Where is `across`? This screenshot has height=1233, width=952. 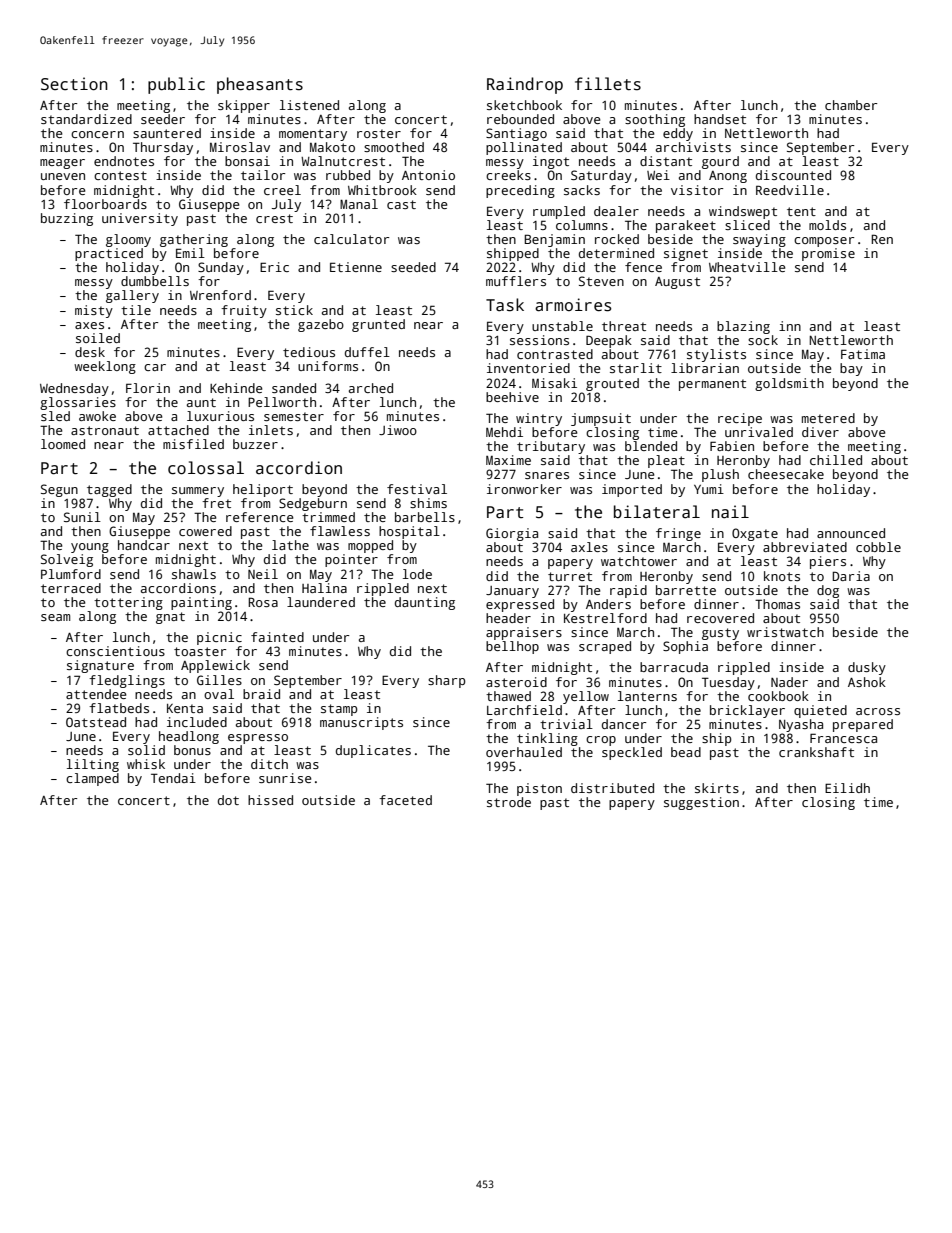
across is located at coordinates (878, 711).
